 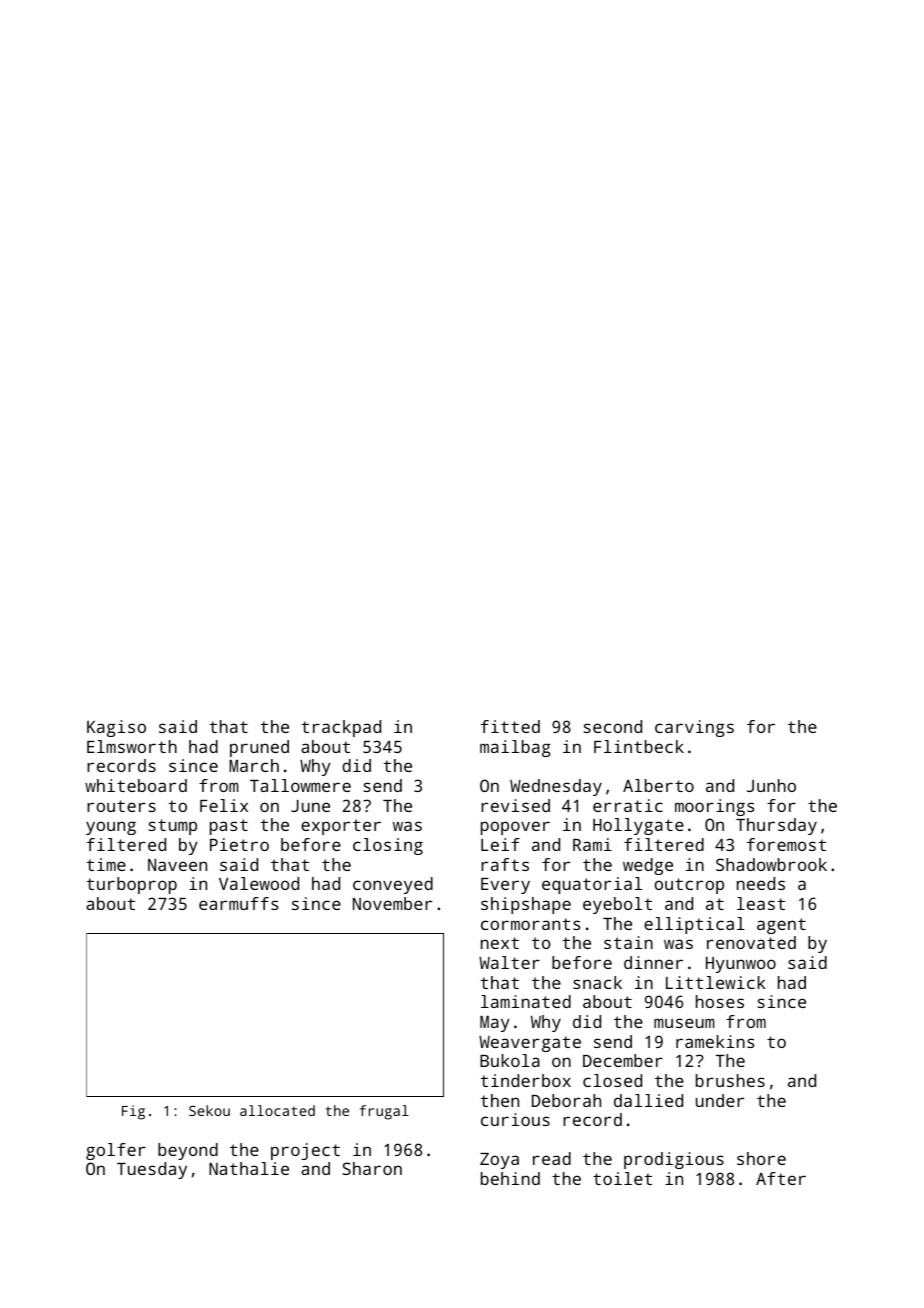 I want to click on mailbag, so click(x=515, y=748).
